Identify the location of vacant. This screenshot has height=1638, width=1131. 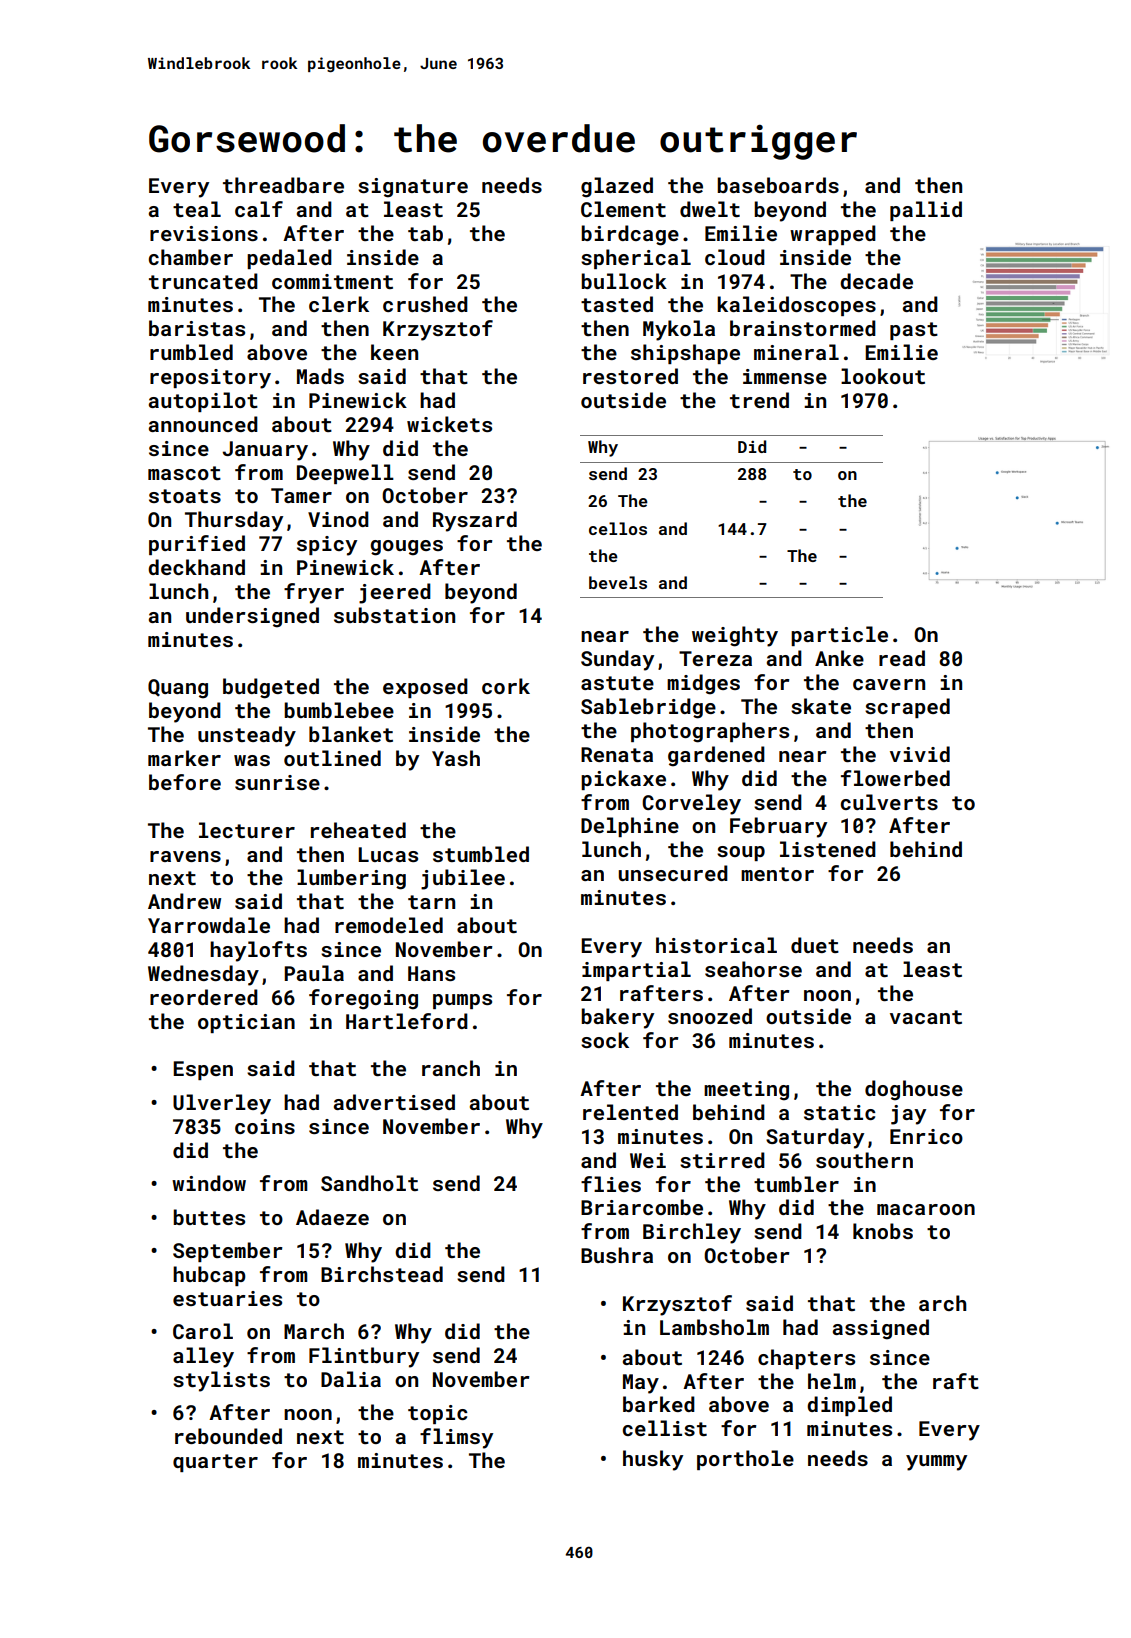
(926, 1017).
